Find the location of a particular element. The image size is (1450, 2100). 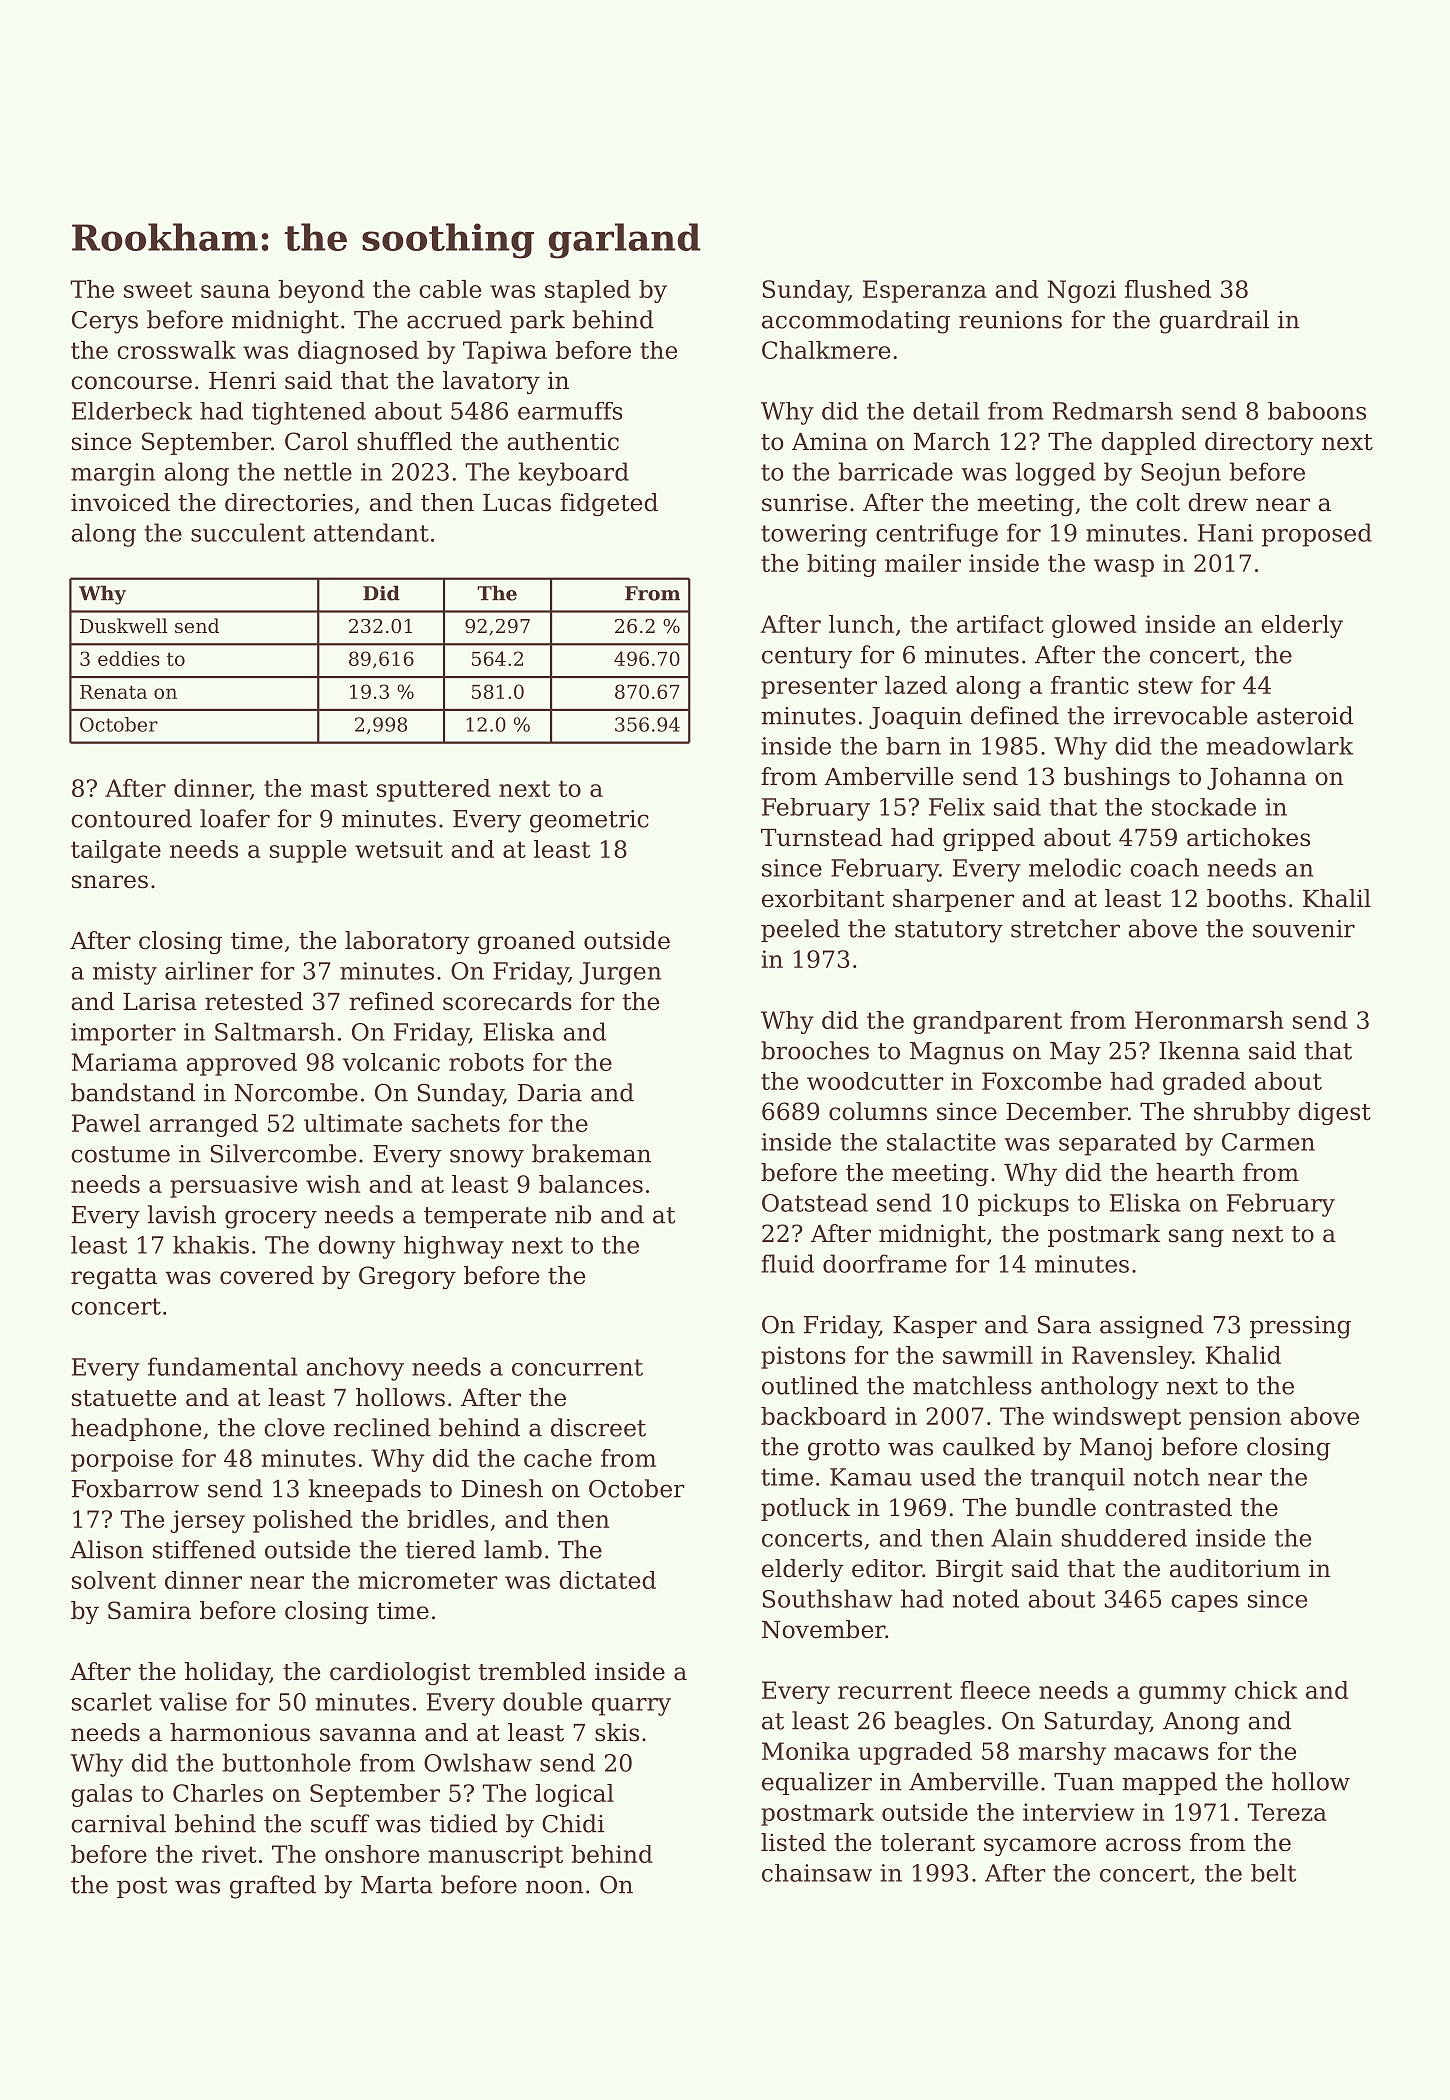

presenter is located at coordinates (819, 688).
